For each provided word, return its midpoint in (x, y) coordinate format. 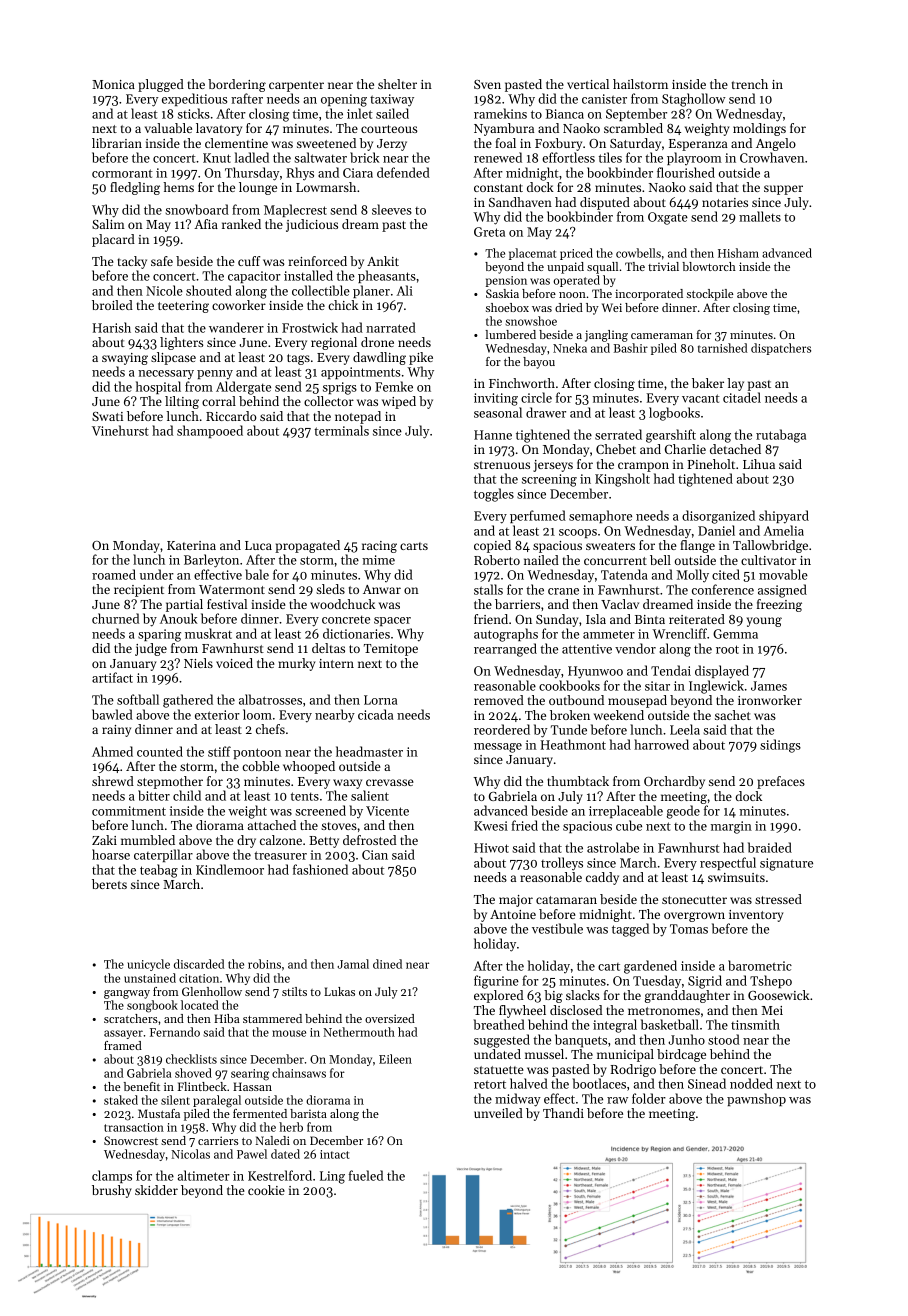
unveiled (498, 1113)
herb (291, 1127)
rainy (116, 731)
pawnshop (756, 1099)
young (764, 622)
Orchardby (674, 782)
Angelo (776, 144)
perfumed (538, 516)
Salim (108, 224)
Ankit (383, 261)
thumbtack (578, 781)
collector (329, 401)
